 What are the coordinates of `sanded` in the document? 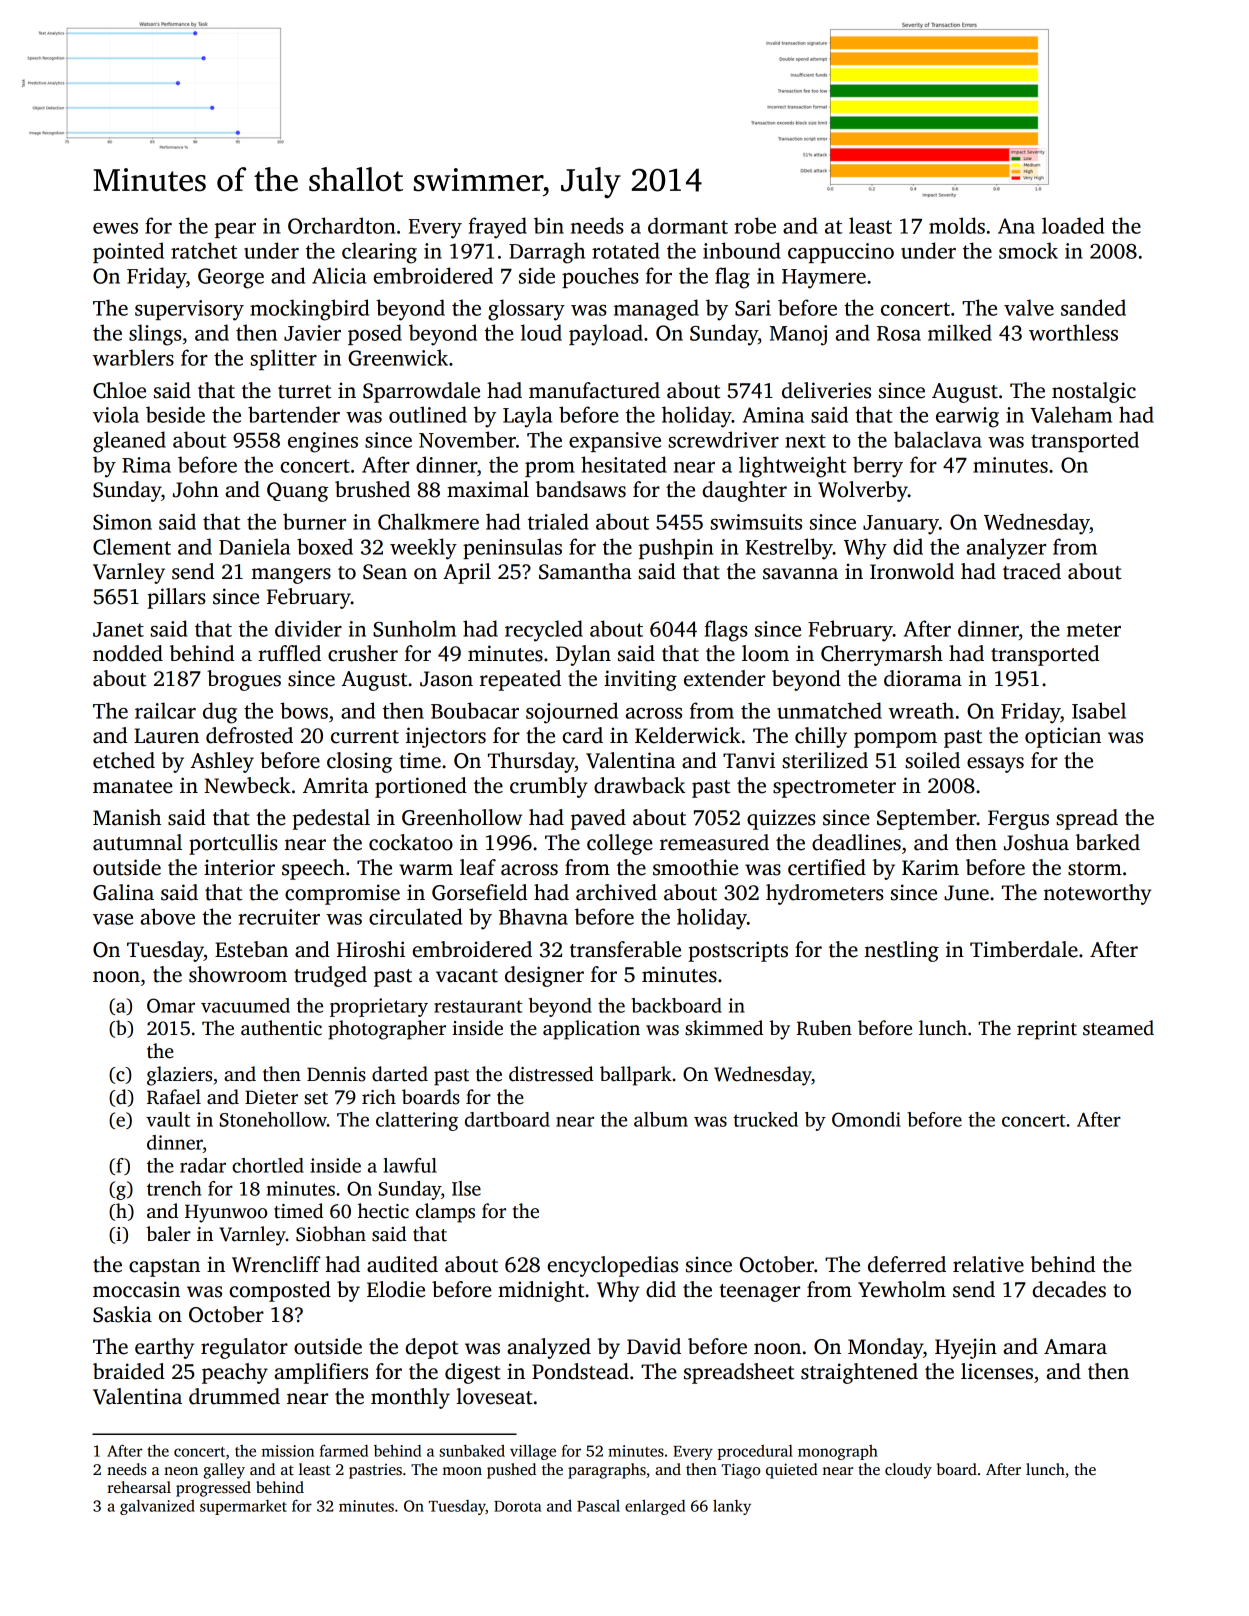 It's located at (1093, 307).
